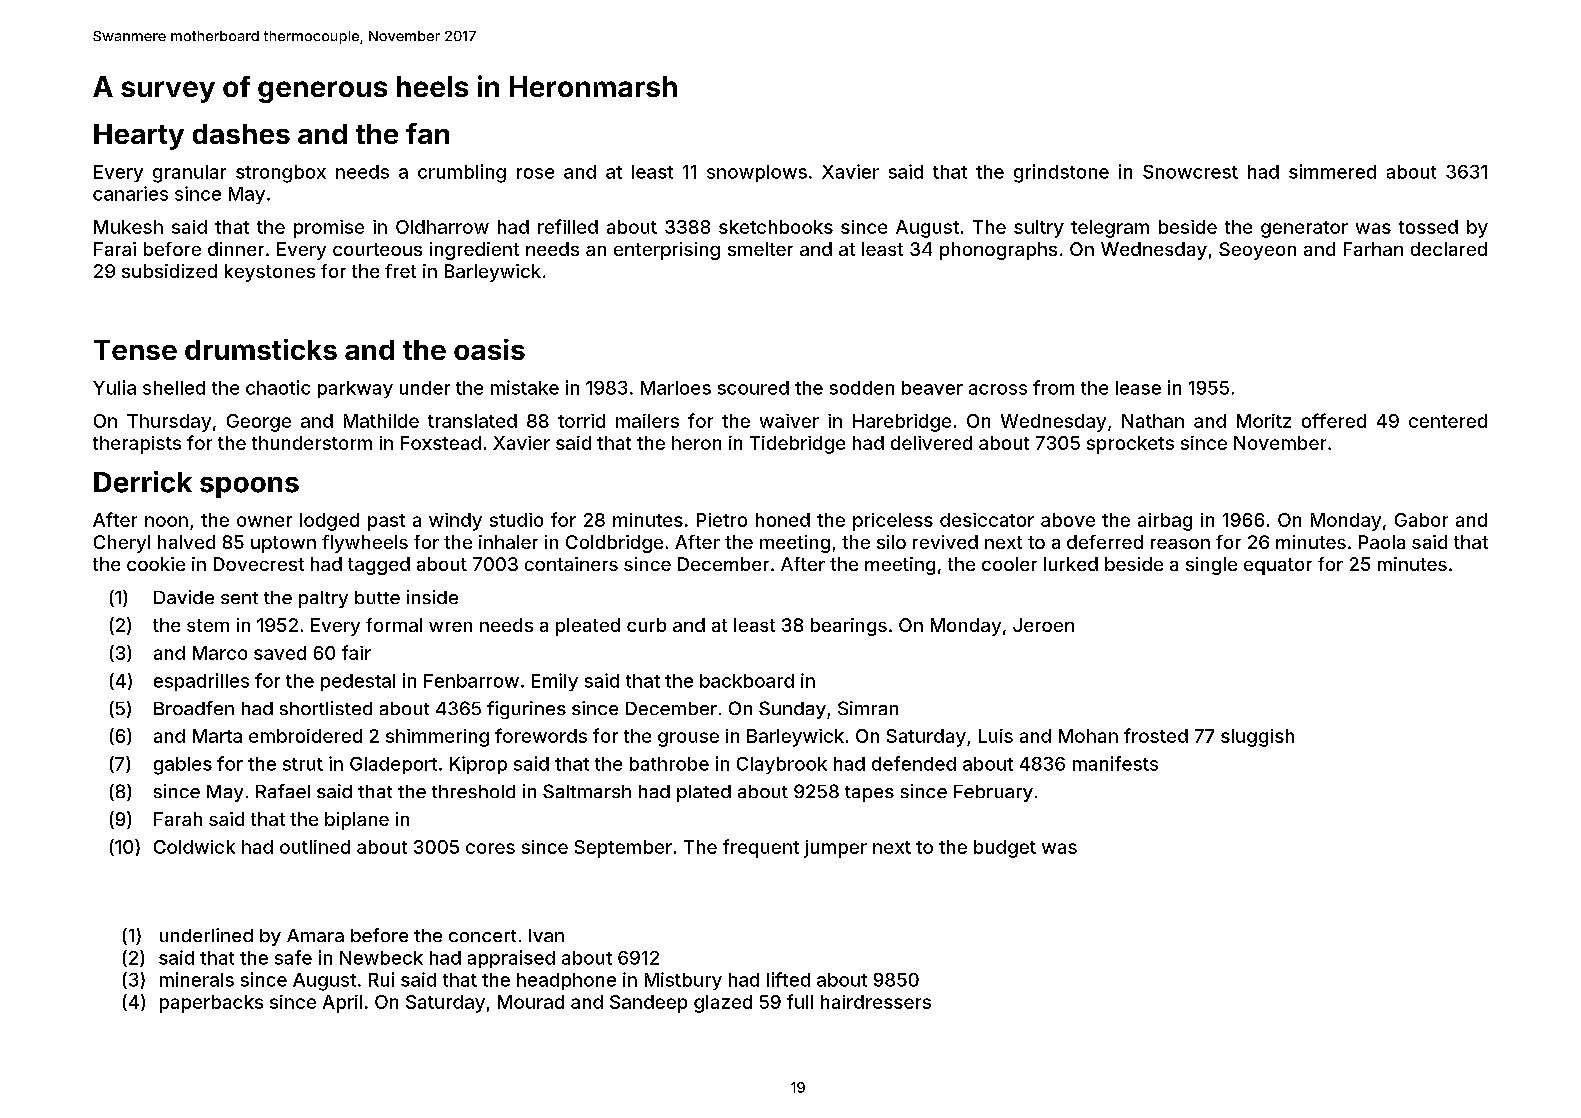 Image resolution: width=1581 pixels, height=1118 pixels. I want to click on drumsticks, so click(261, 349).
